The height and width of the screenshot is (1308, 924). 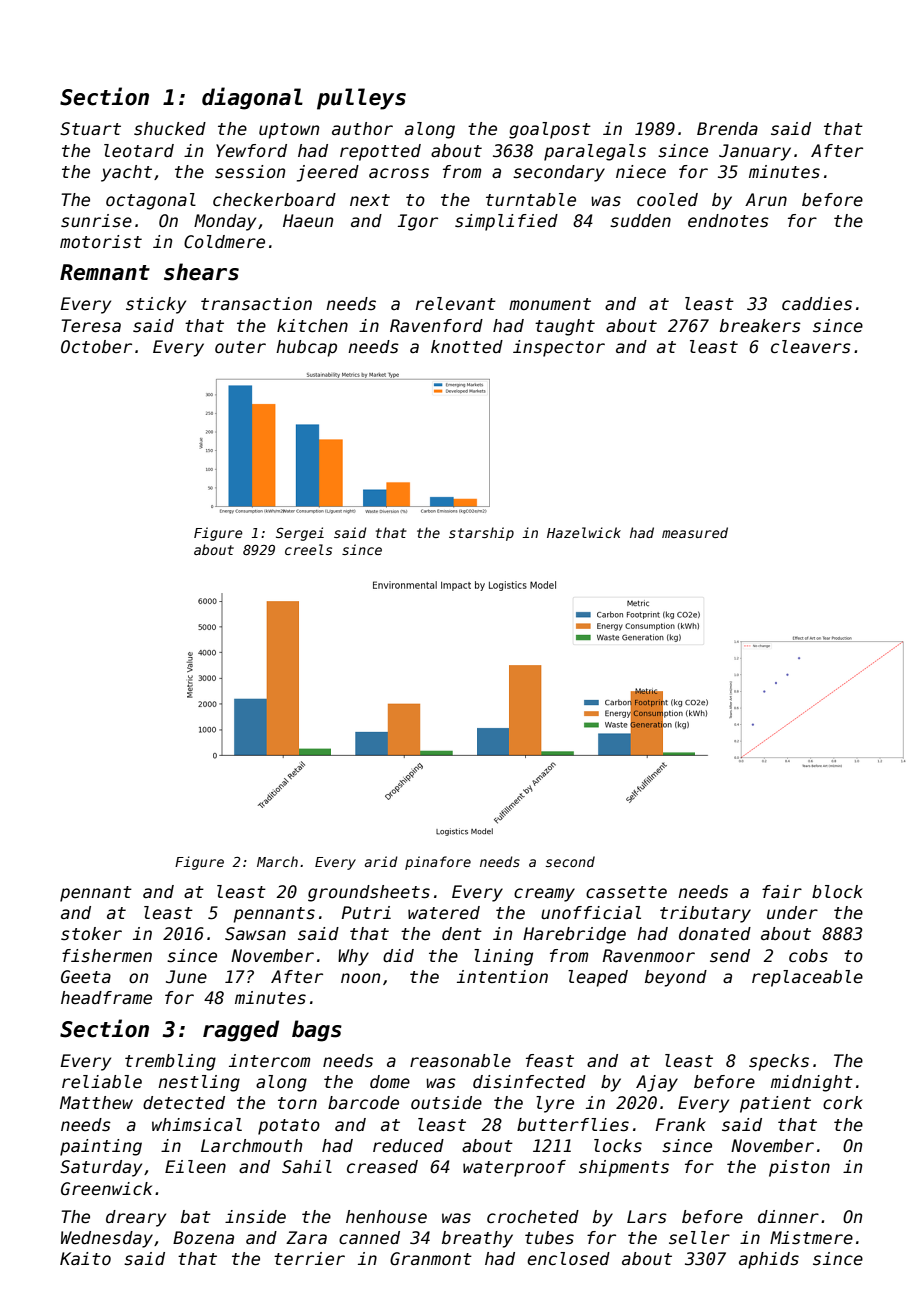 I want to click on outer, so click(x=240, y=347).
